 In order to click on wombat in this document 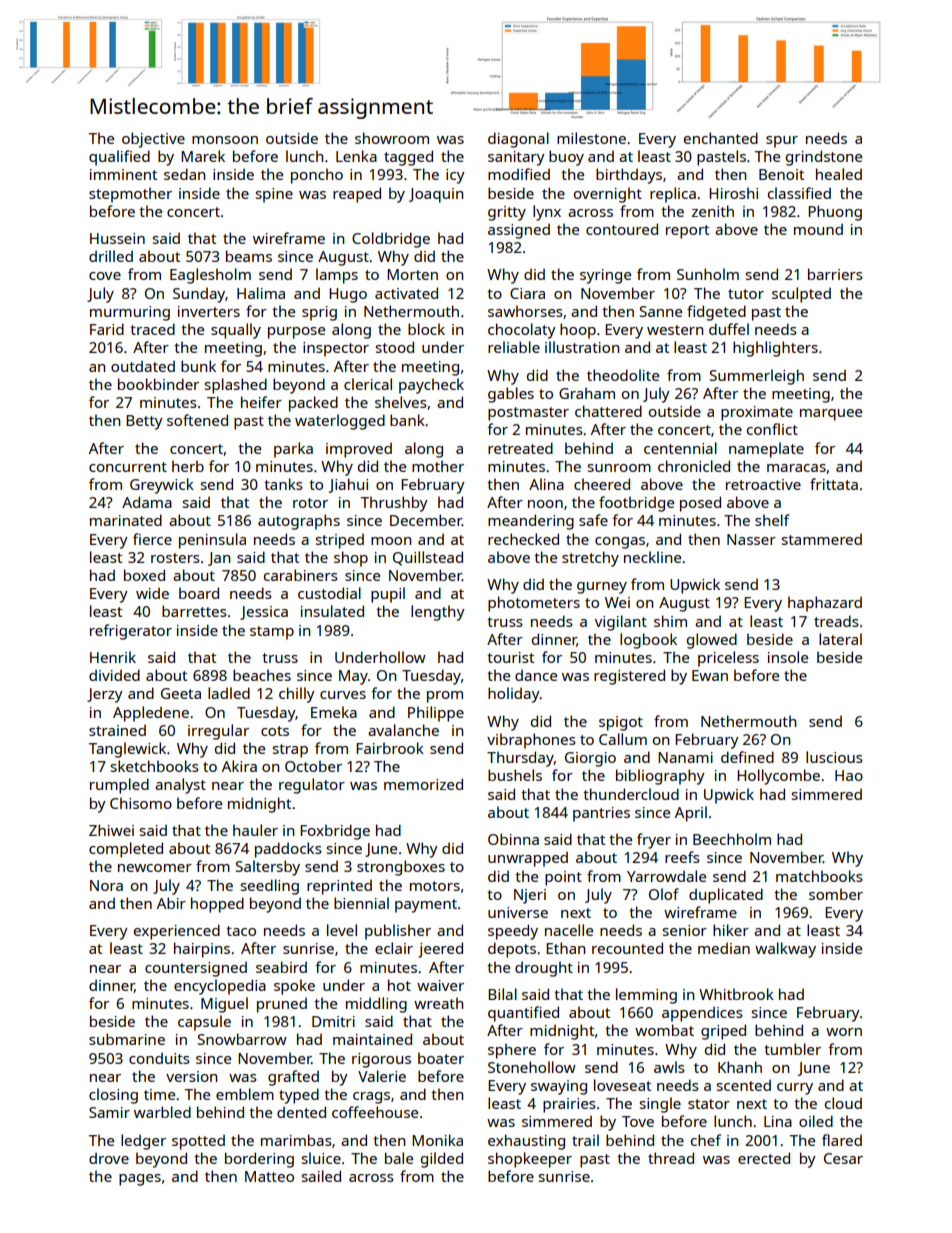, I will do `click(664, 1030)`.
